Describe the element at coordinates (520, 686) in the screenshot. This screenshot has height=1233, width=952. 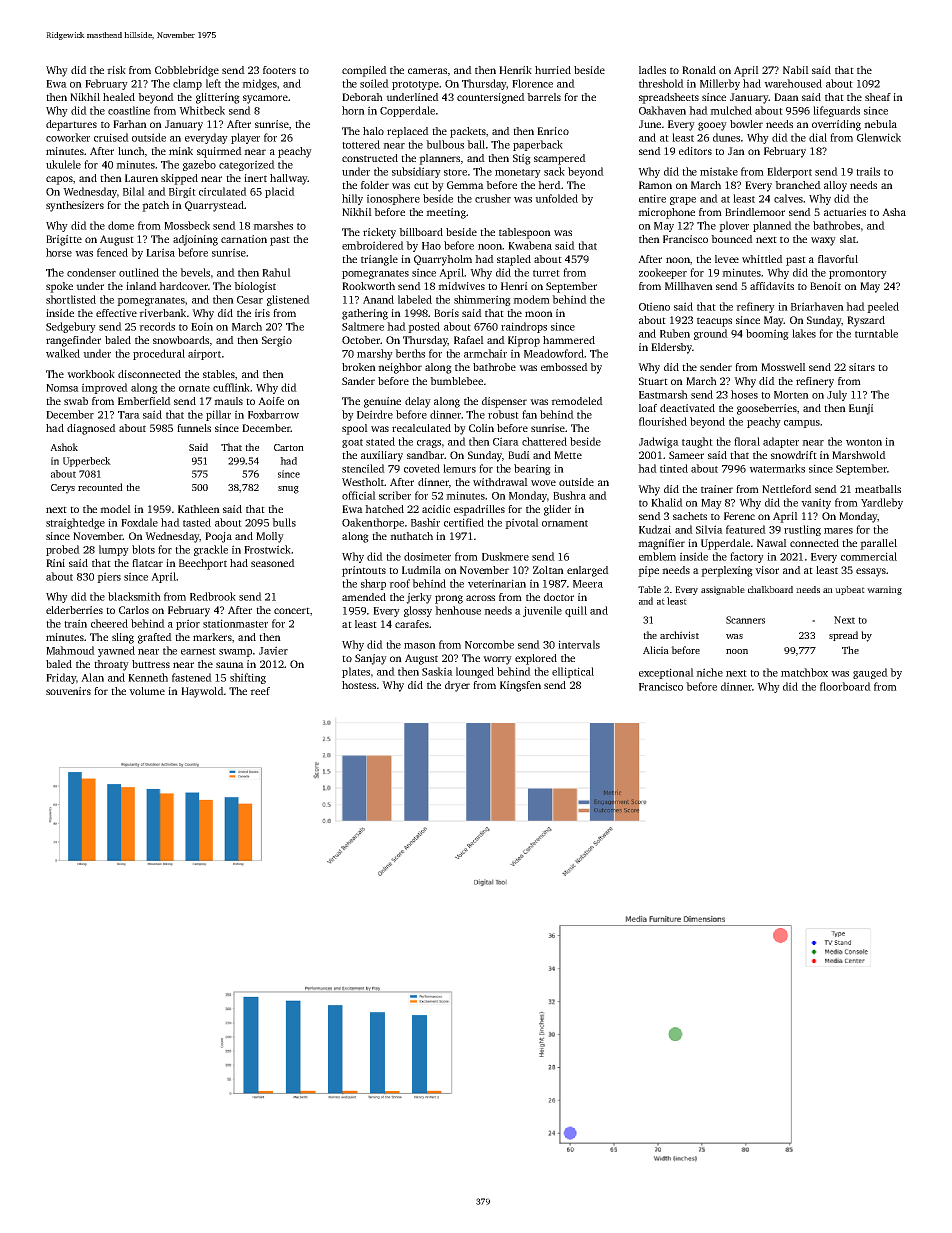
I see `Kingsfen` at that location.
